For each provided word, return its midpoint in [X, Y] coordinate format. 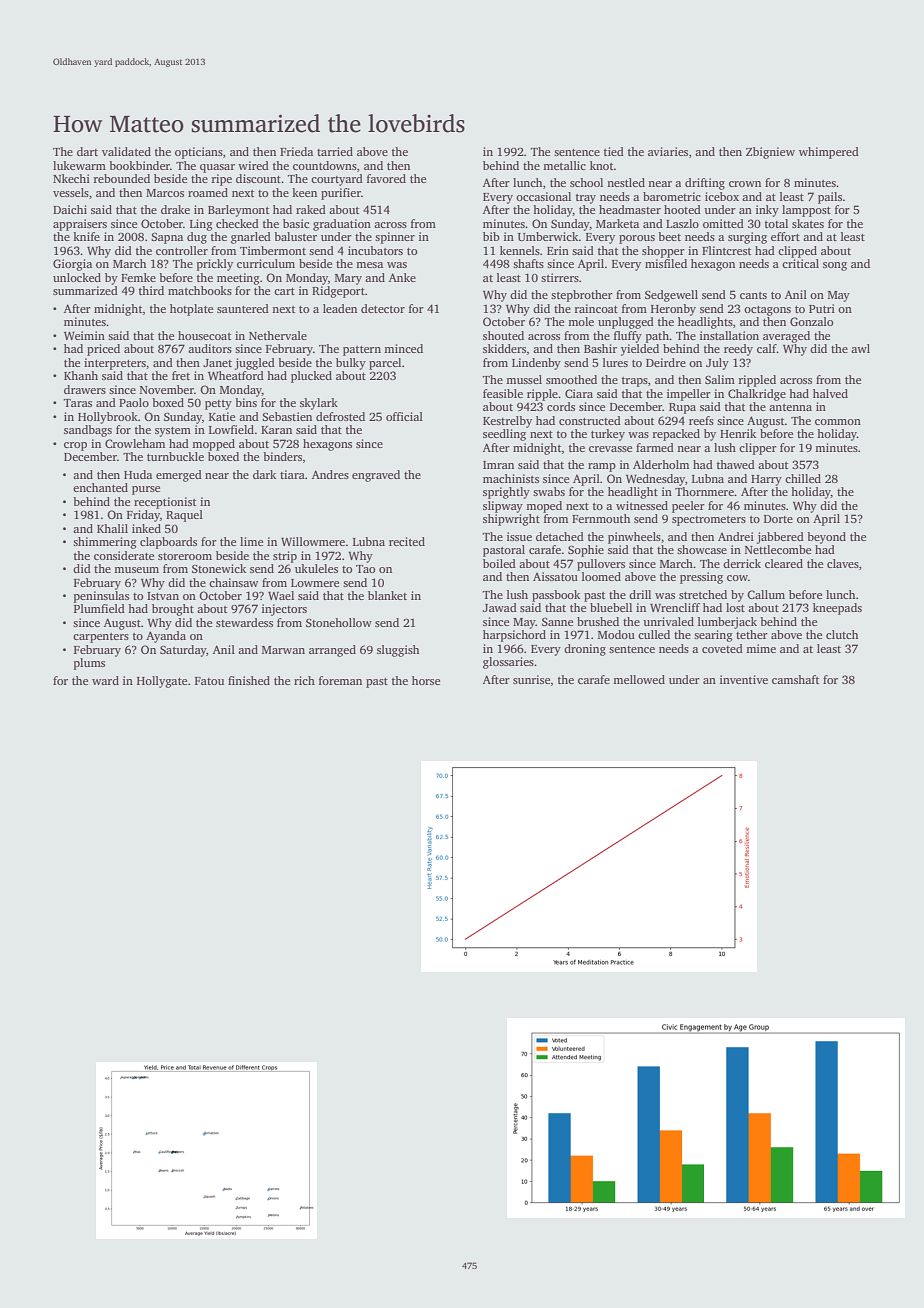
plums [89, 664]
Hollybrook [108, 418]
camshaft [795, 679]
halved [830, 393]
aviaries [668, 151]
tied [614, 151]
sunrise [531, 679]
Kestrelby [507, 422]
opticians [199, 153]
